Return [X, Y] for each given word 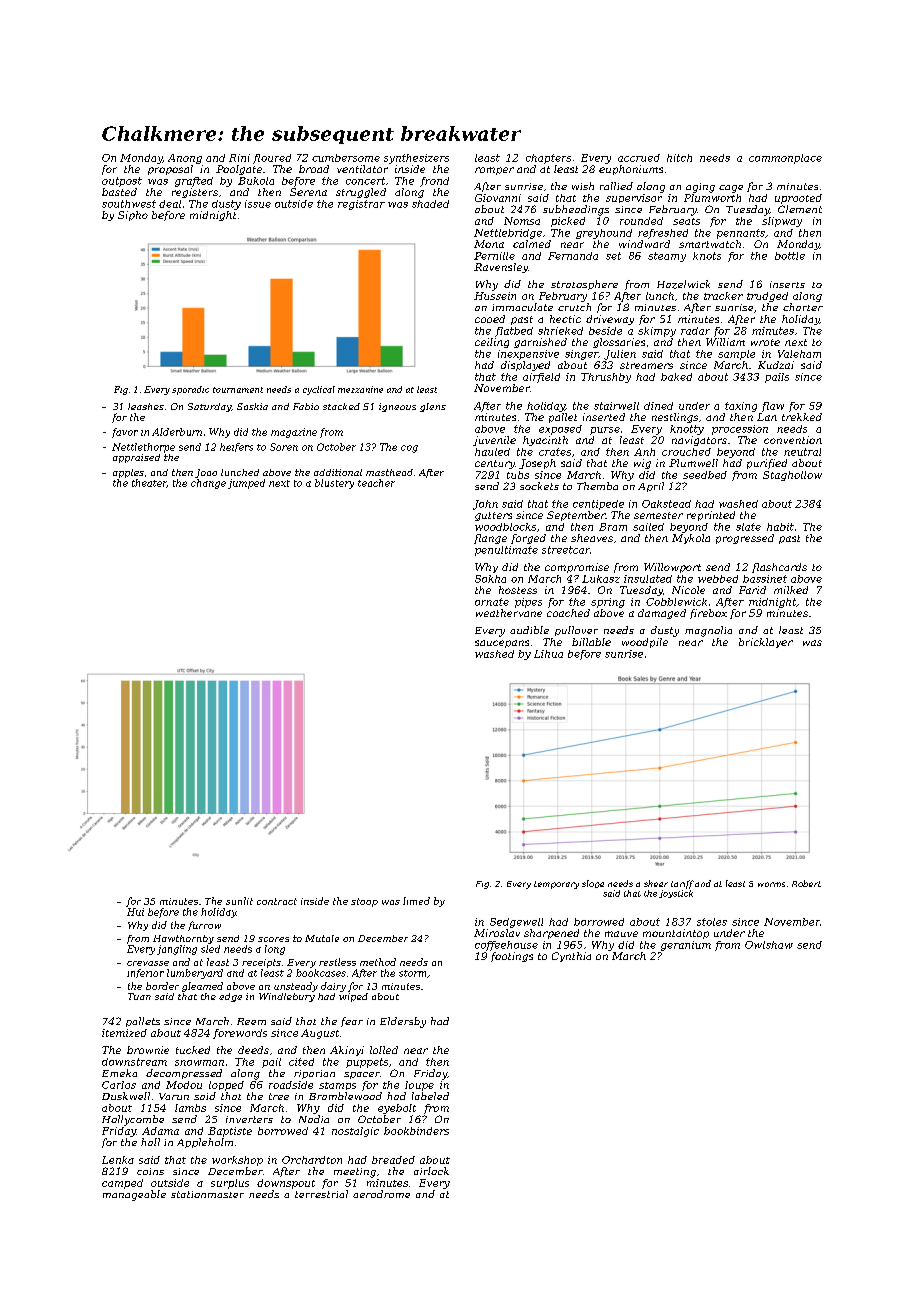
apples [128, 473]
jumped [246, 484]
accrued [639, 158]
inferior [145, 973]
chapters [548, 159]
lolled [384, 1050]
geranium [686, 946]
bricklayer [766, 643]
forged [528, 539]
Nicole [688, 590]
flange [490, 539]
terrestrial [321, 1194]
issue [258, 204]
